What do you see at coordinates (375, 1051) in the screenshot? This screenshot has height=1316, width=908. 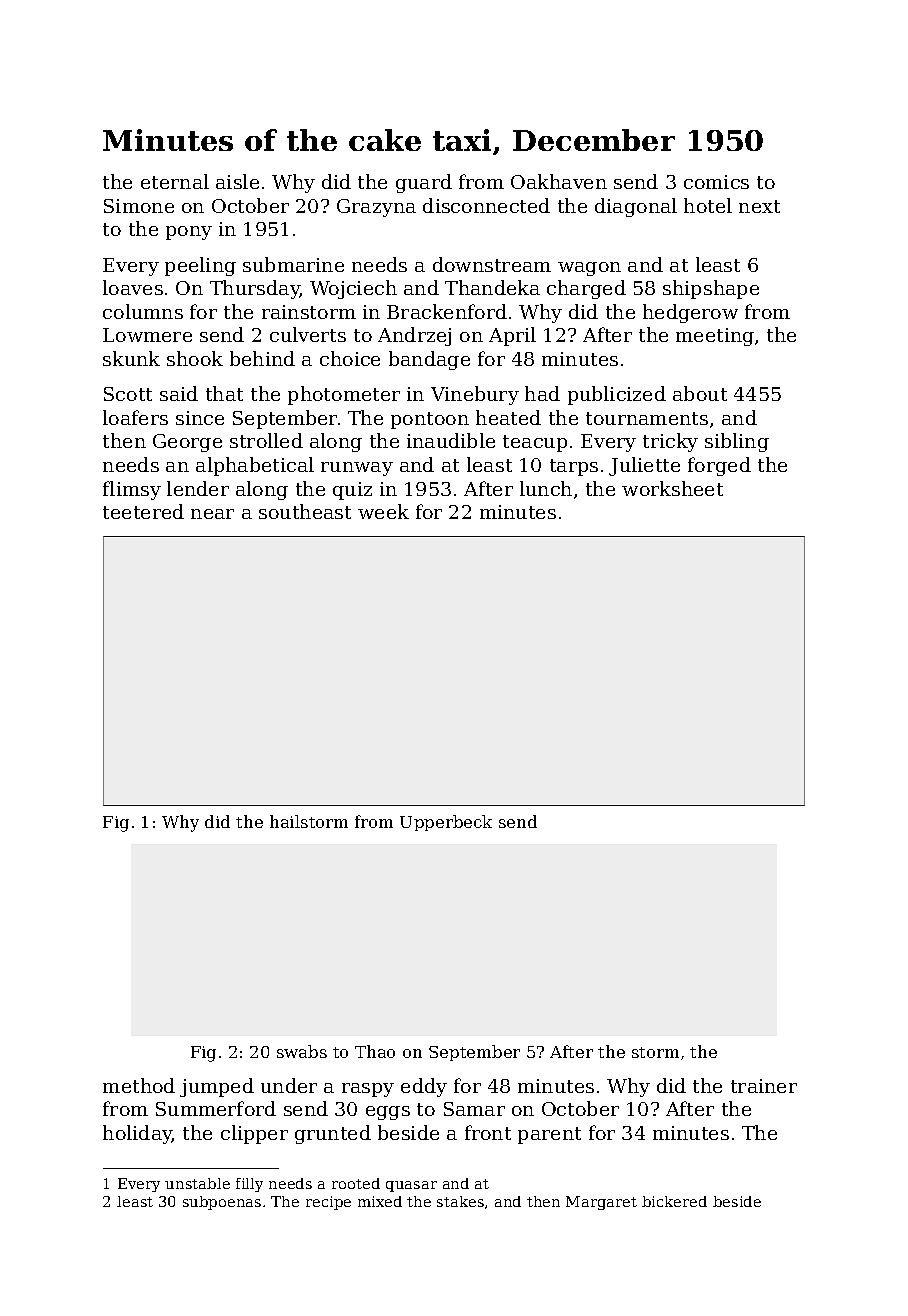 I see `Thao` at bounding box center [375, 1051].
